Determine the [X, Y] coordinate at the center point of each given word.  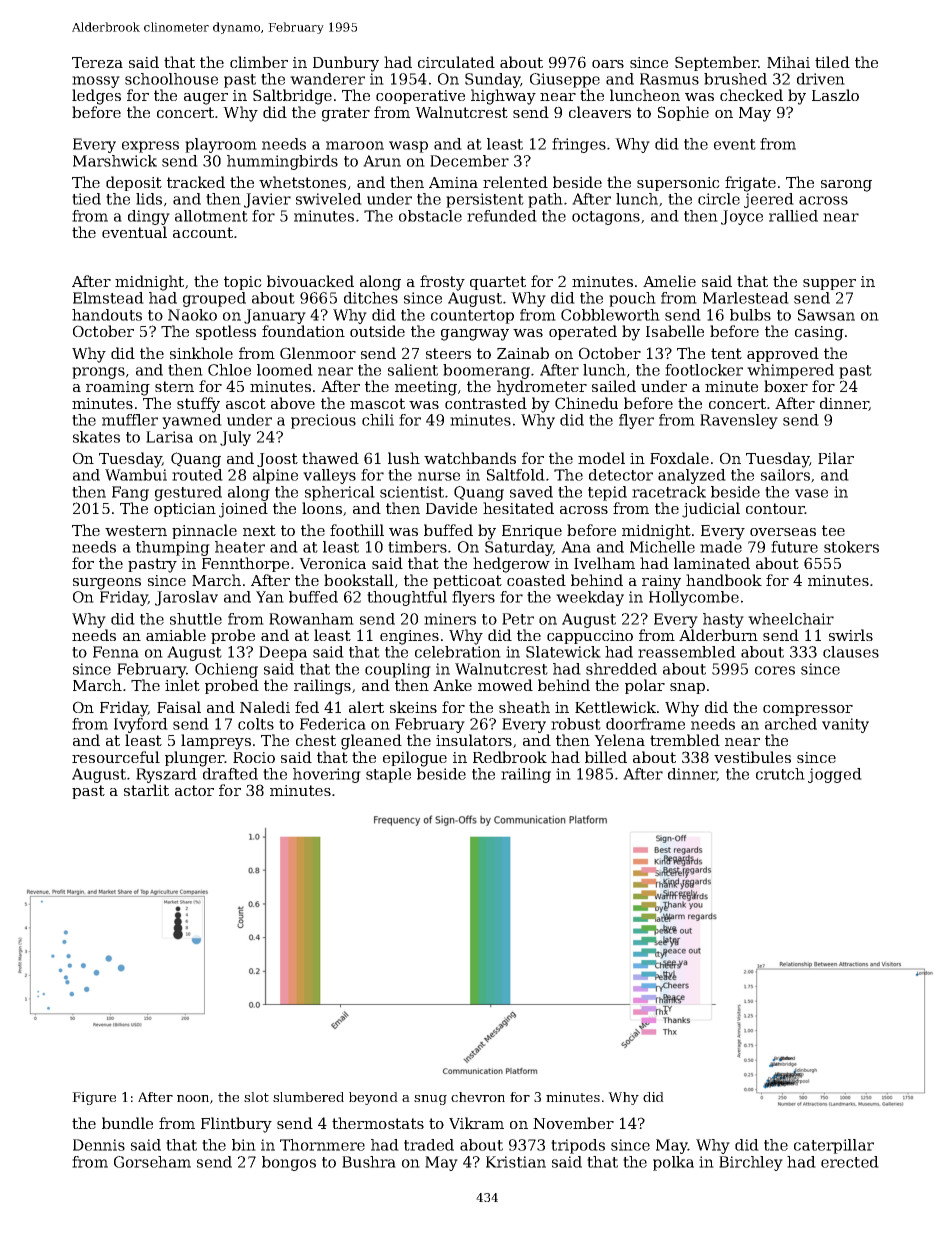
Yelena [619, 740]
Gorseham [152, 1162]
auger [206, 99]
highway [503, 97]
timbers [417, 547]
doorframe [645, 724]
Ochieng [226, 670]
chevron [478, 1097]
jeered [769, 200]
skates [96, 437]
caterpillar [834, 1146]
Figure [94, 1098]
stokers [851, 547]
